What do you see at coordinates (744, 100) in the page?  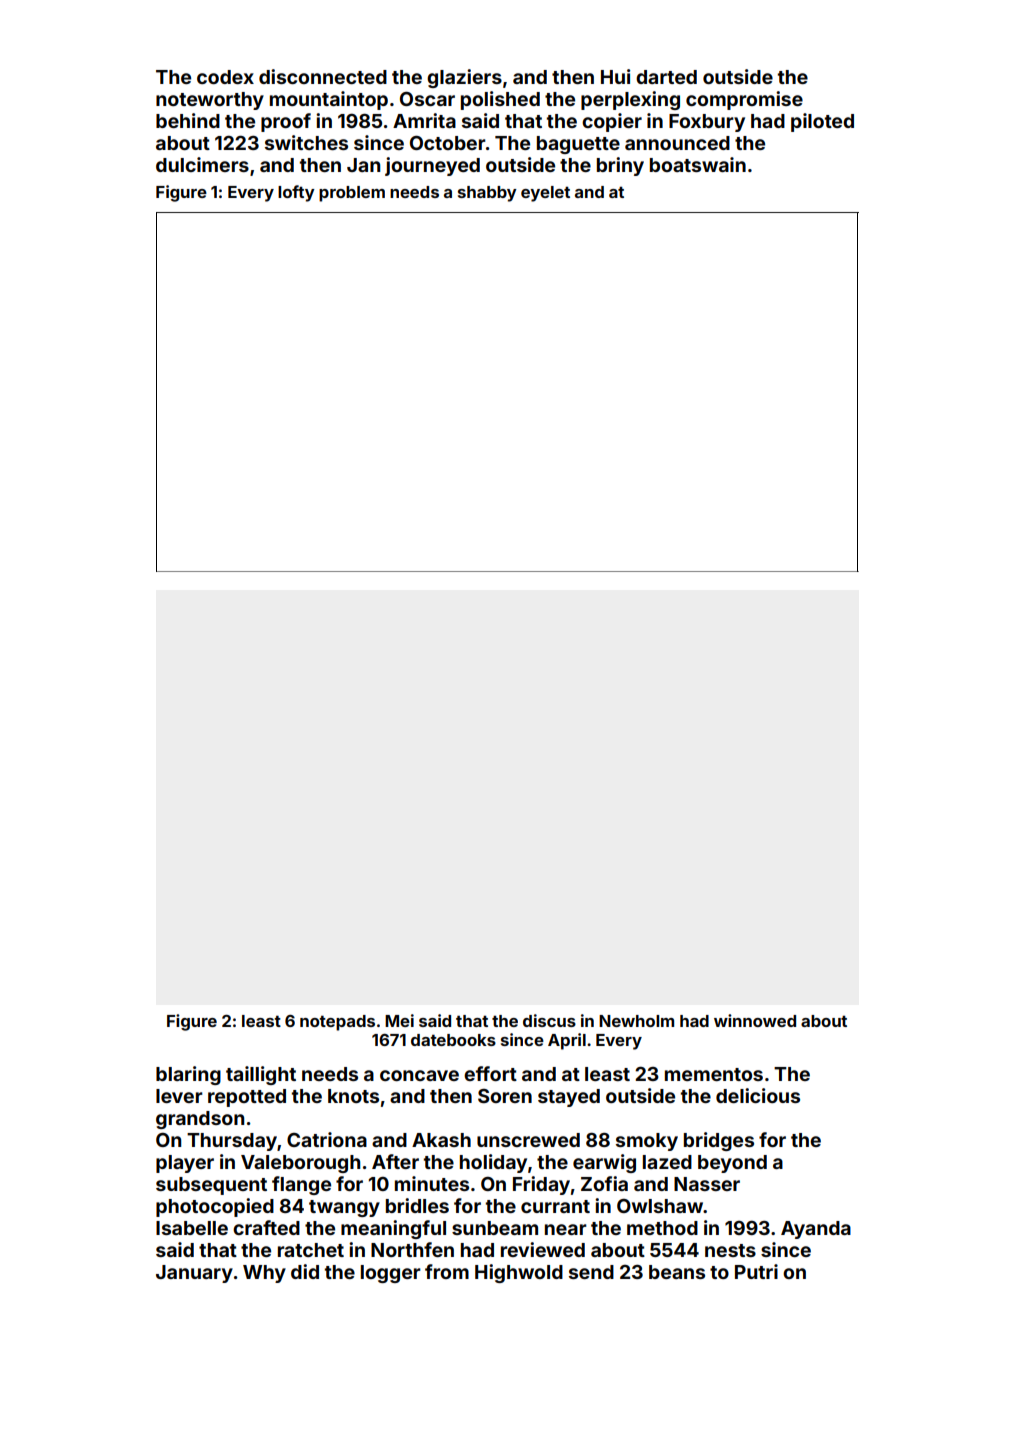 I see `compromise` at bounding box center [744, 100].
